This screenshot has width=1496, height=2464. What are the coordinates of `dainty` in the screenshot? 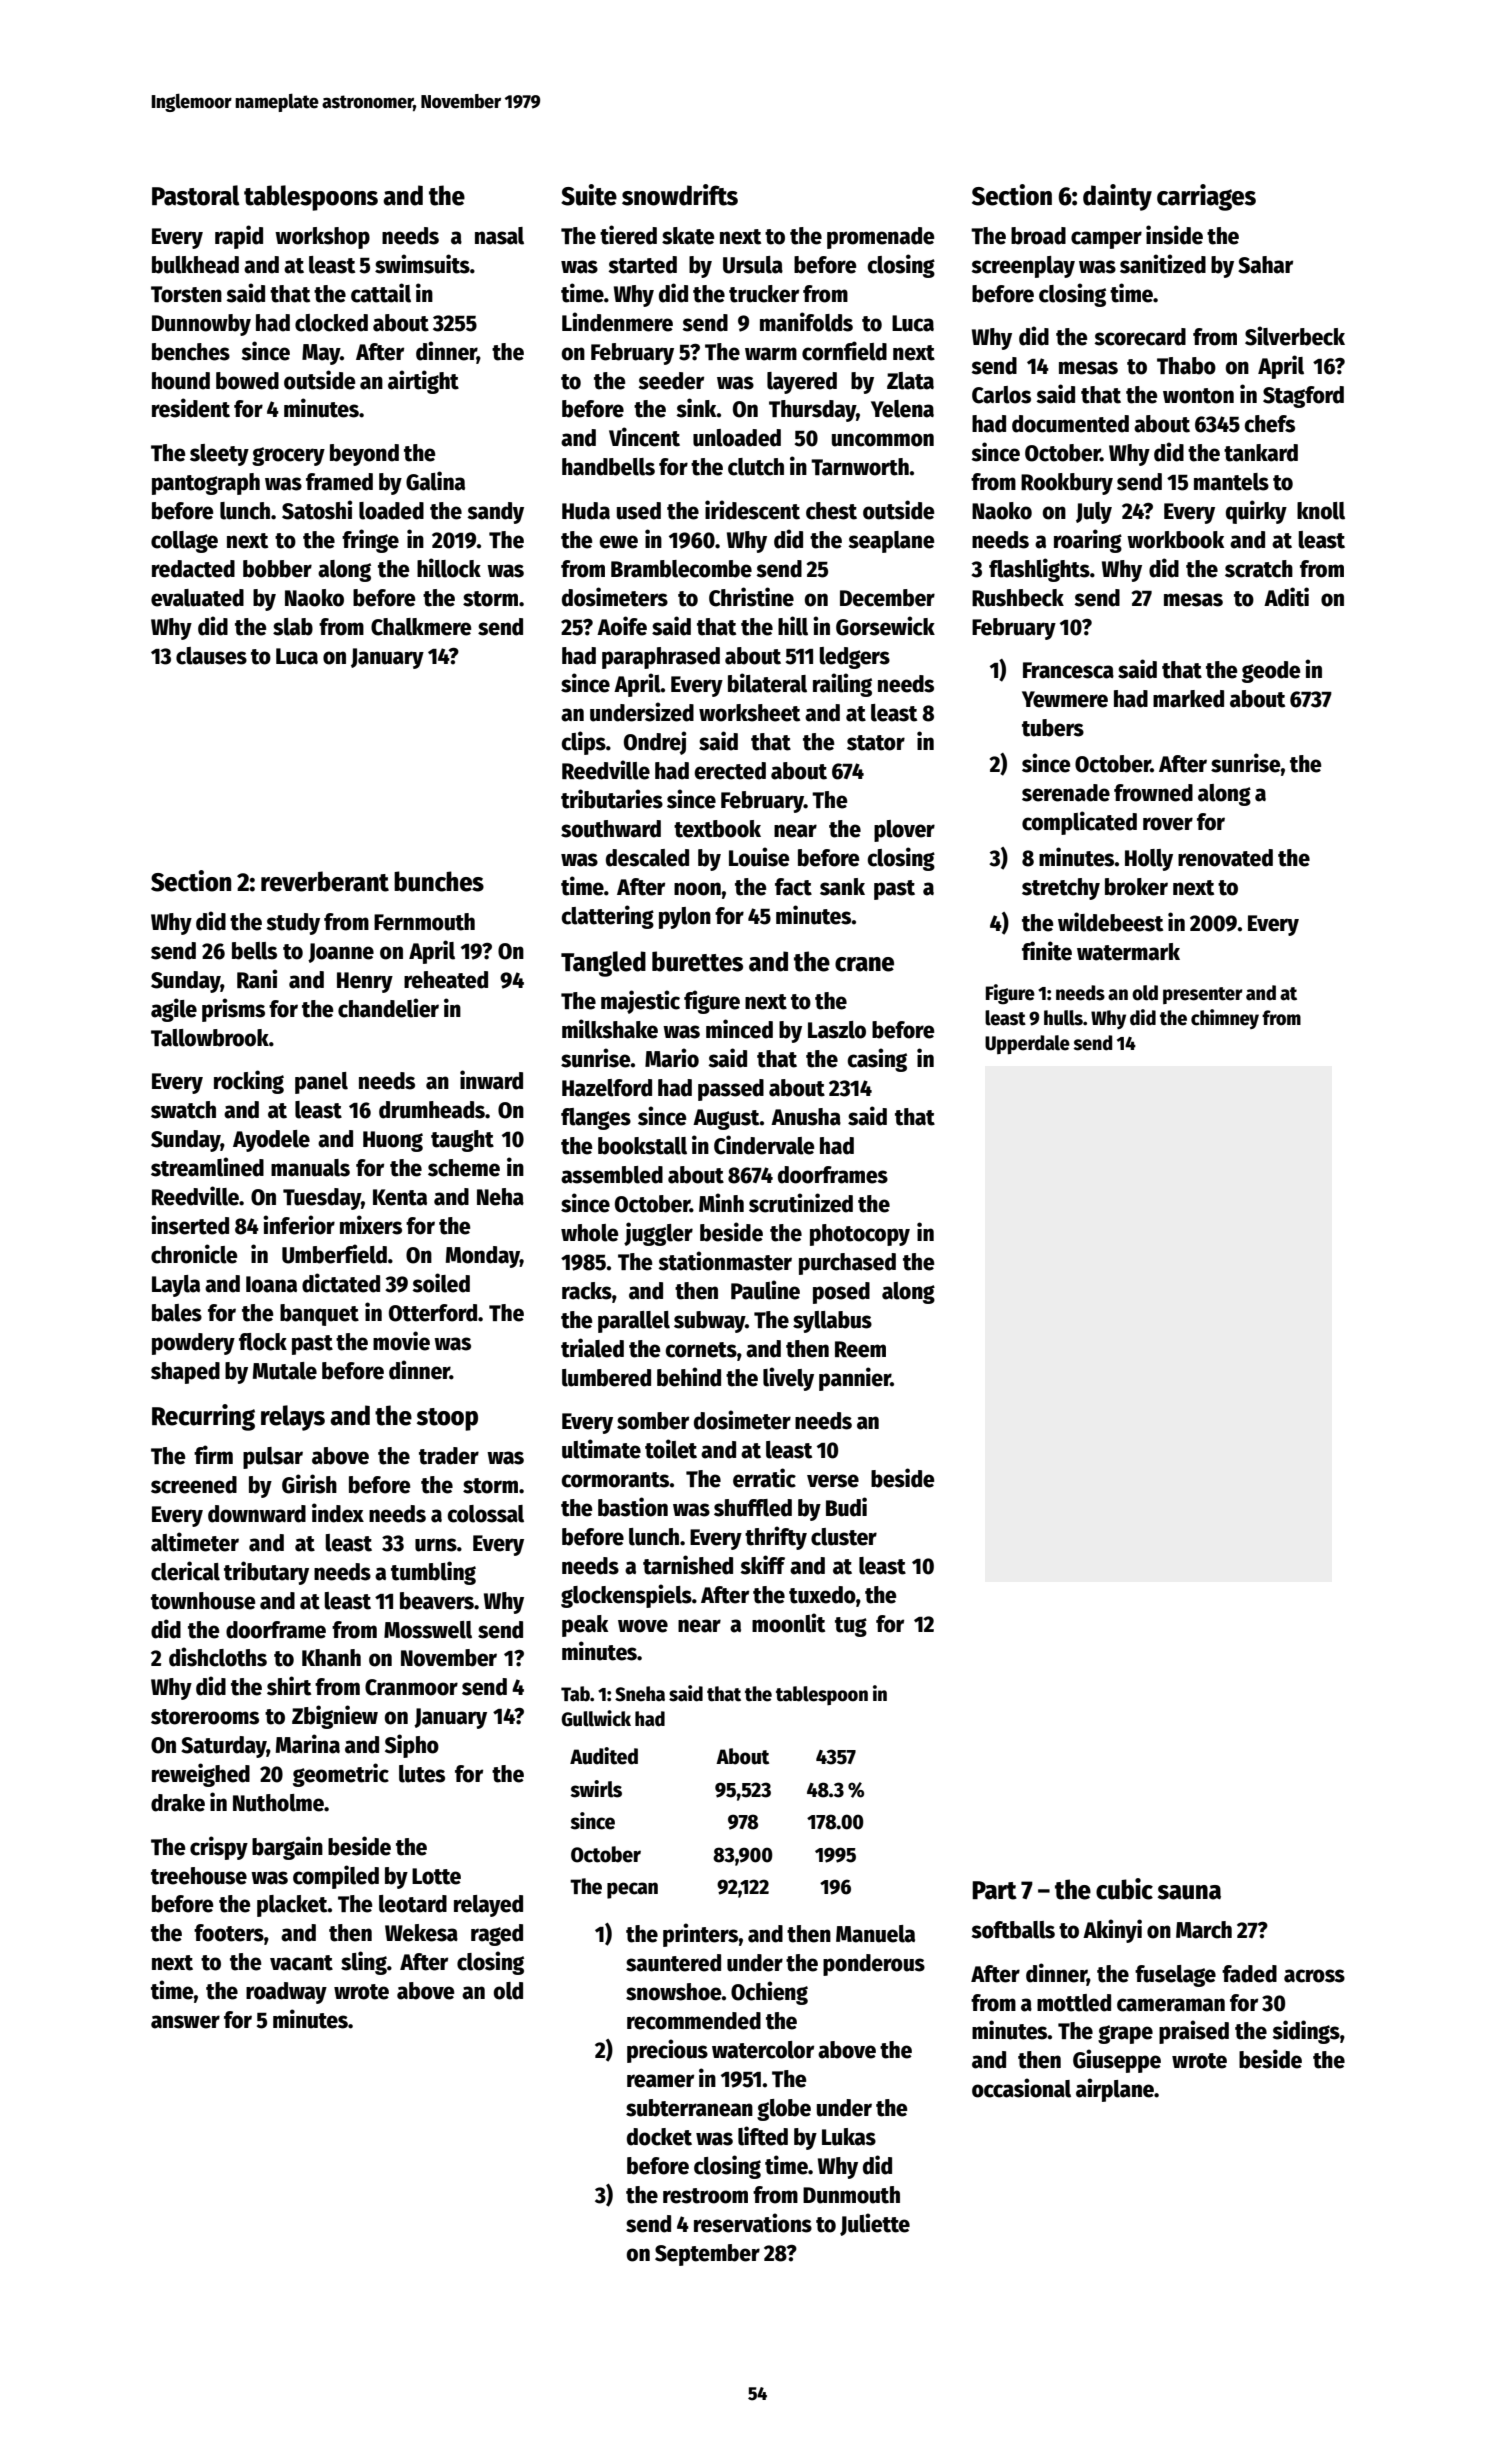 It's located at (1117, 197).
